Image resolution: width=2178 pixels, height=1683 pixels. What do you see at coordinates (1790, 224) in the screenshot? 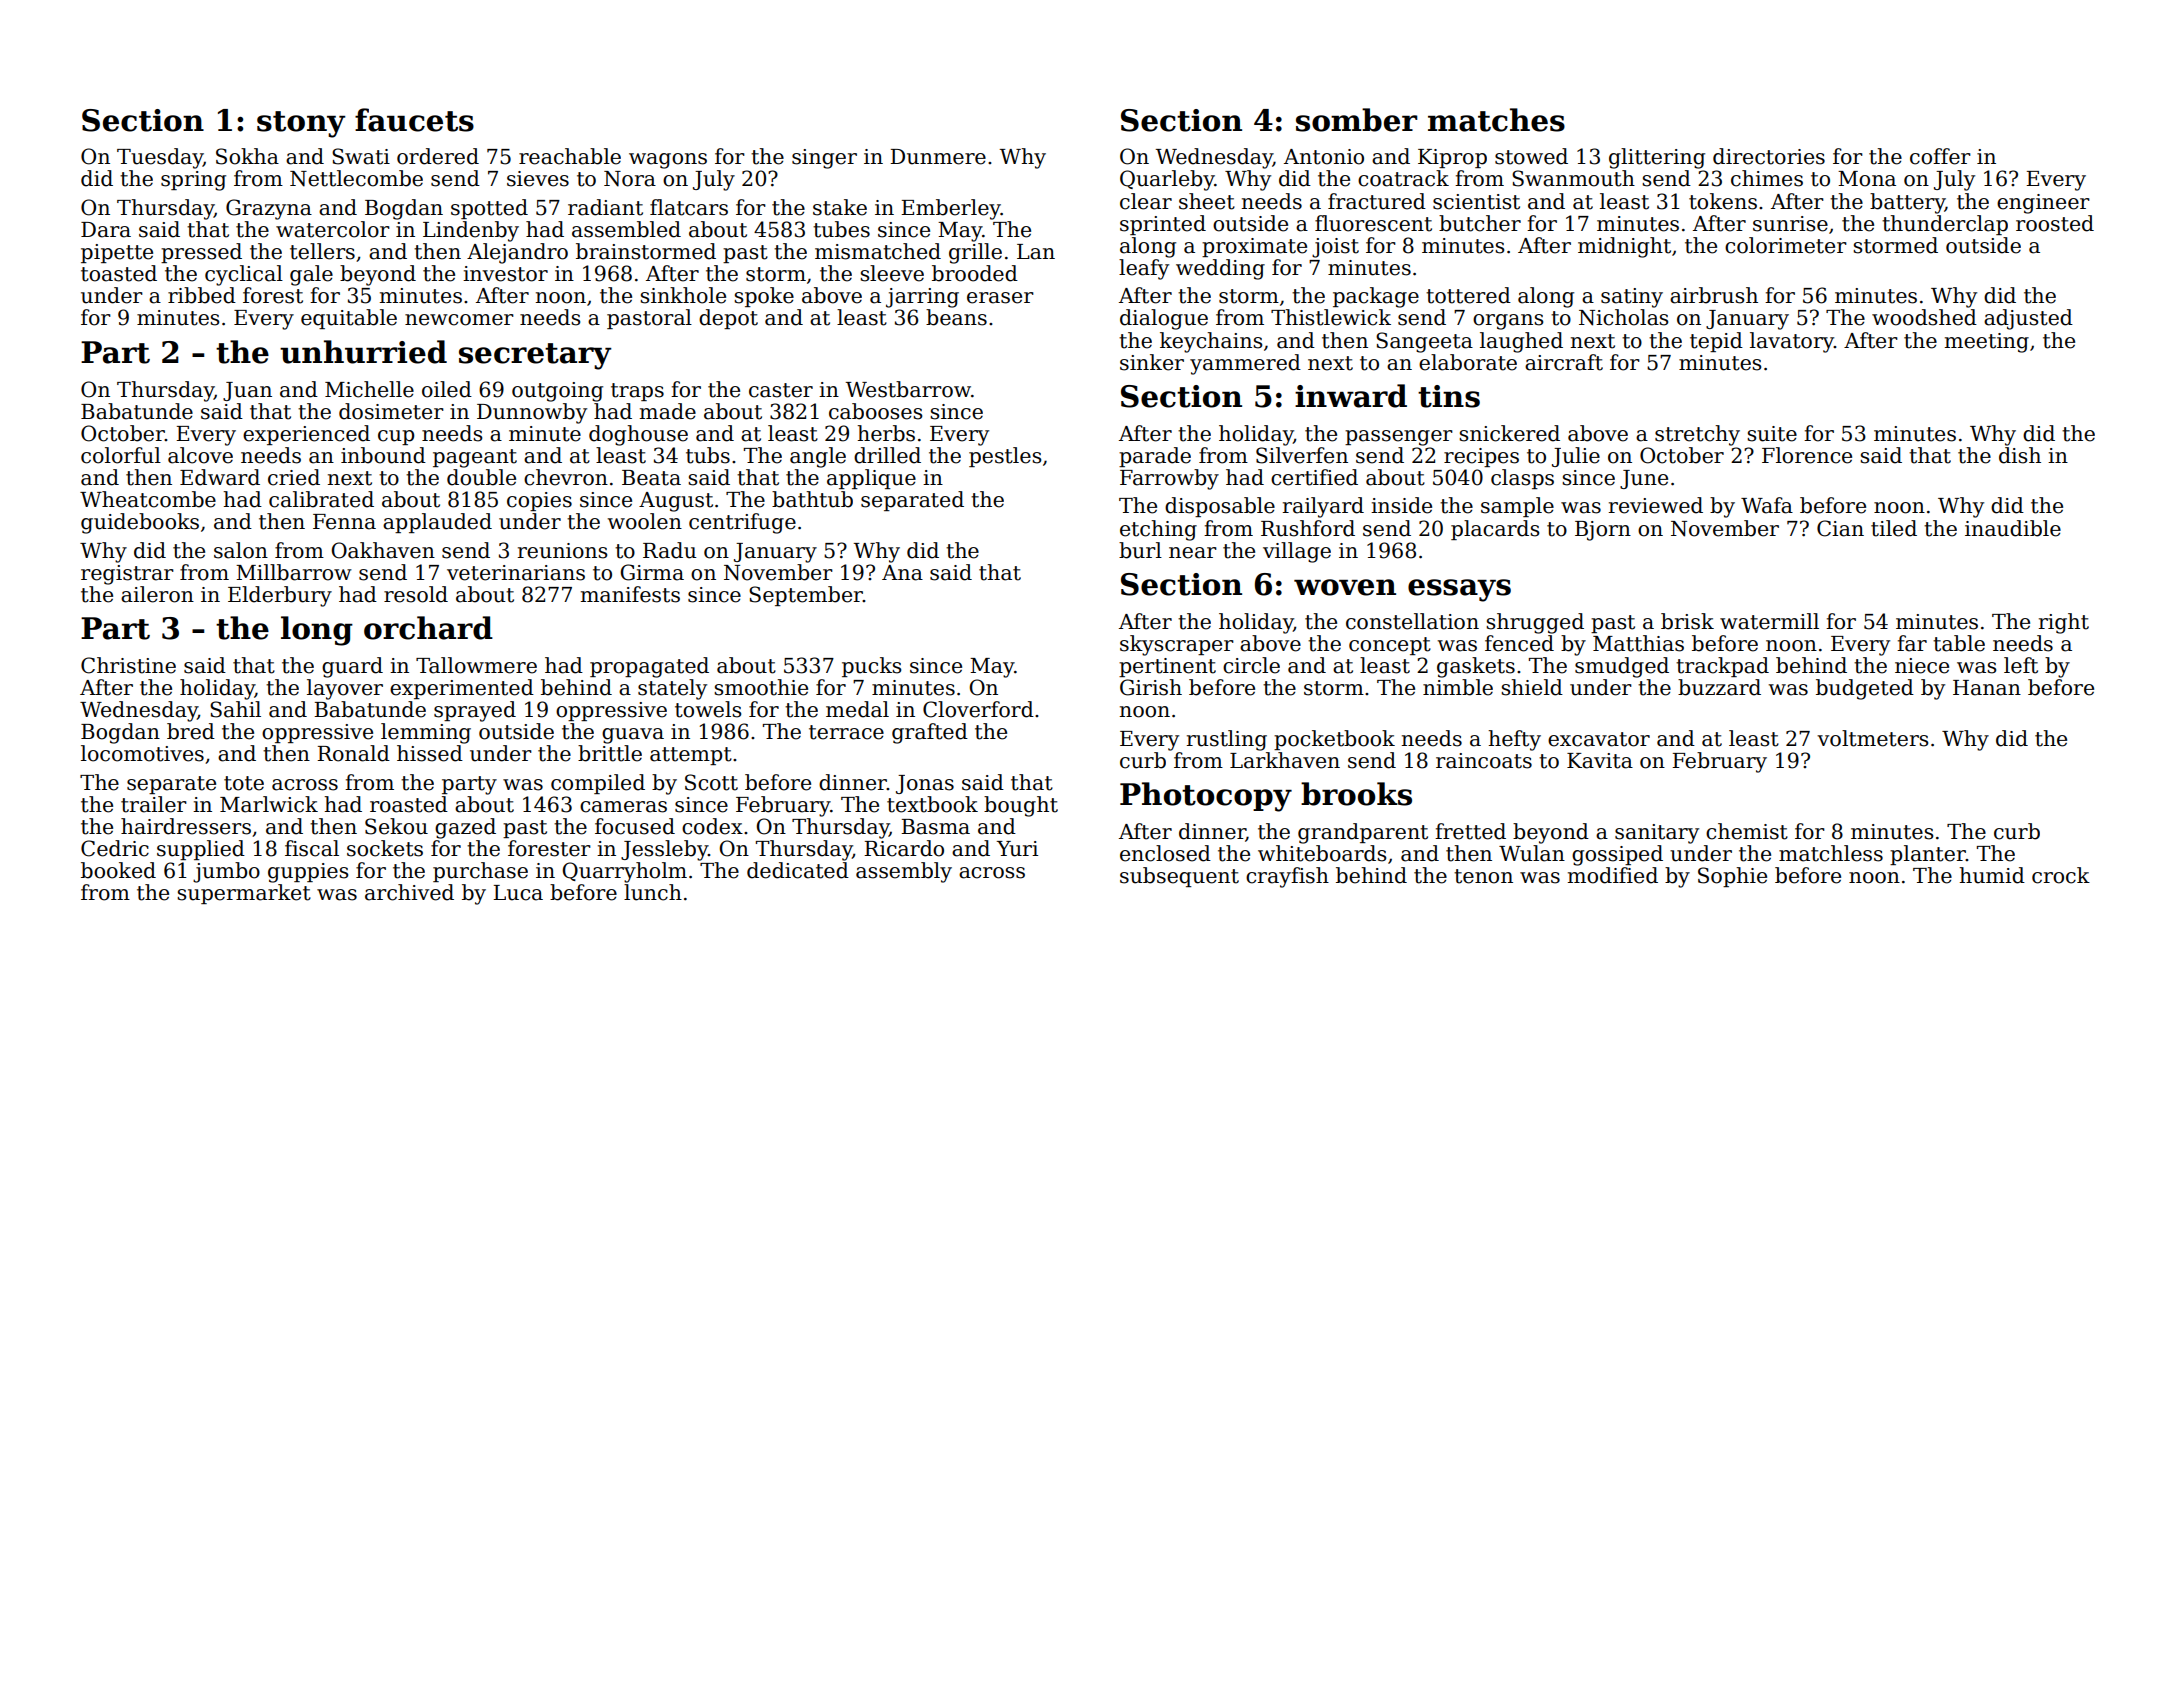
I see `sunrise` at bounding box center [1790, 224].
